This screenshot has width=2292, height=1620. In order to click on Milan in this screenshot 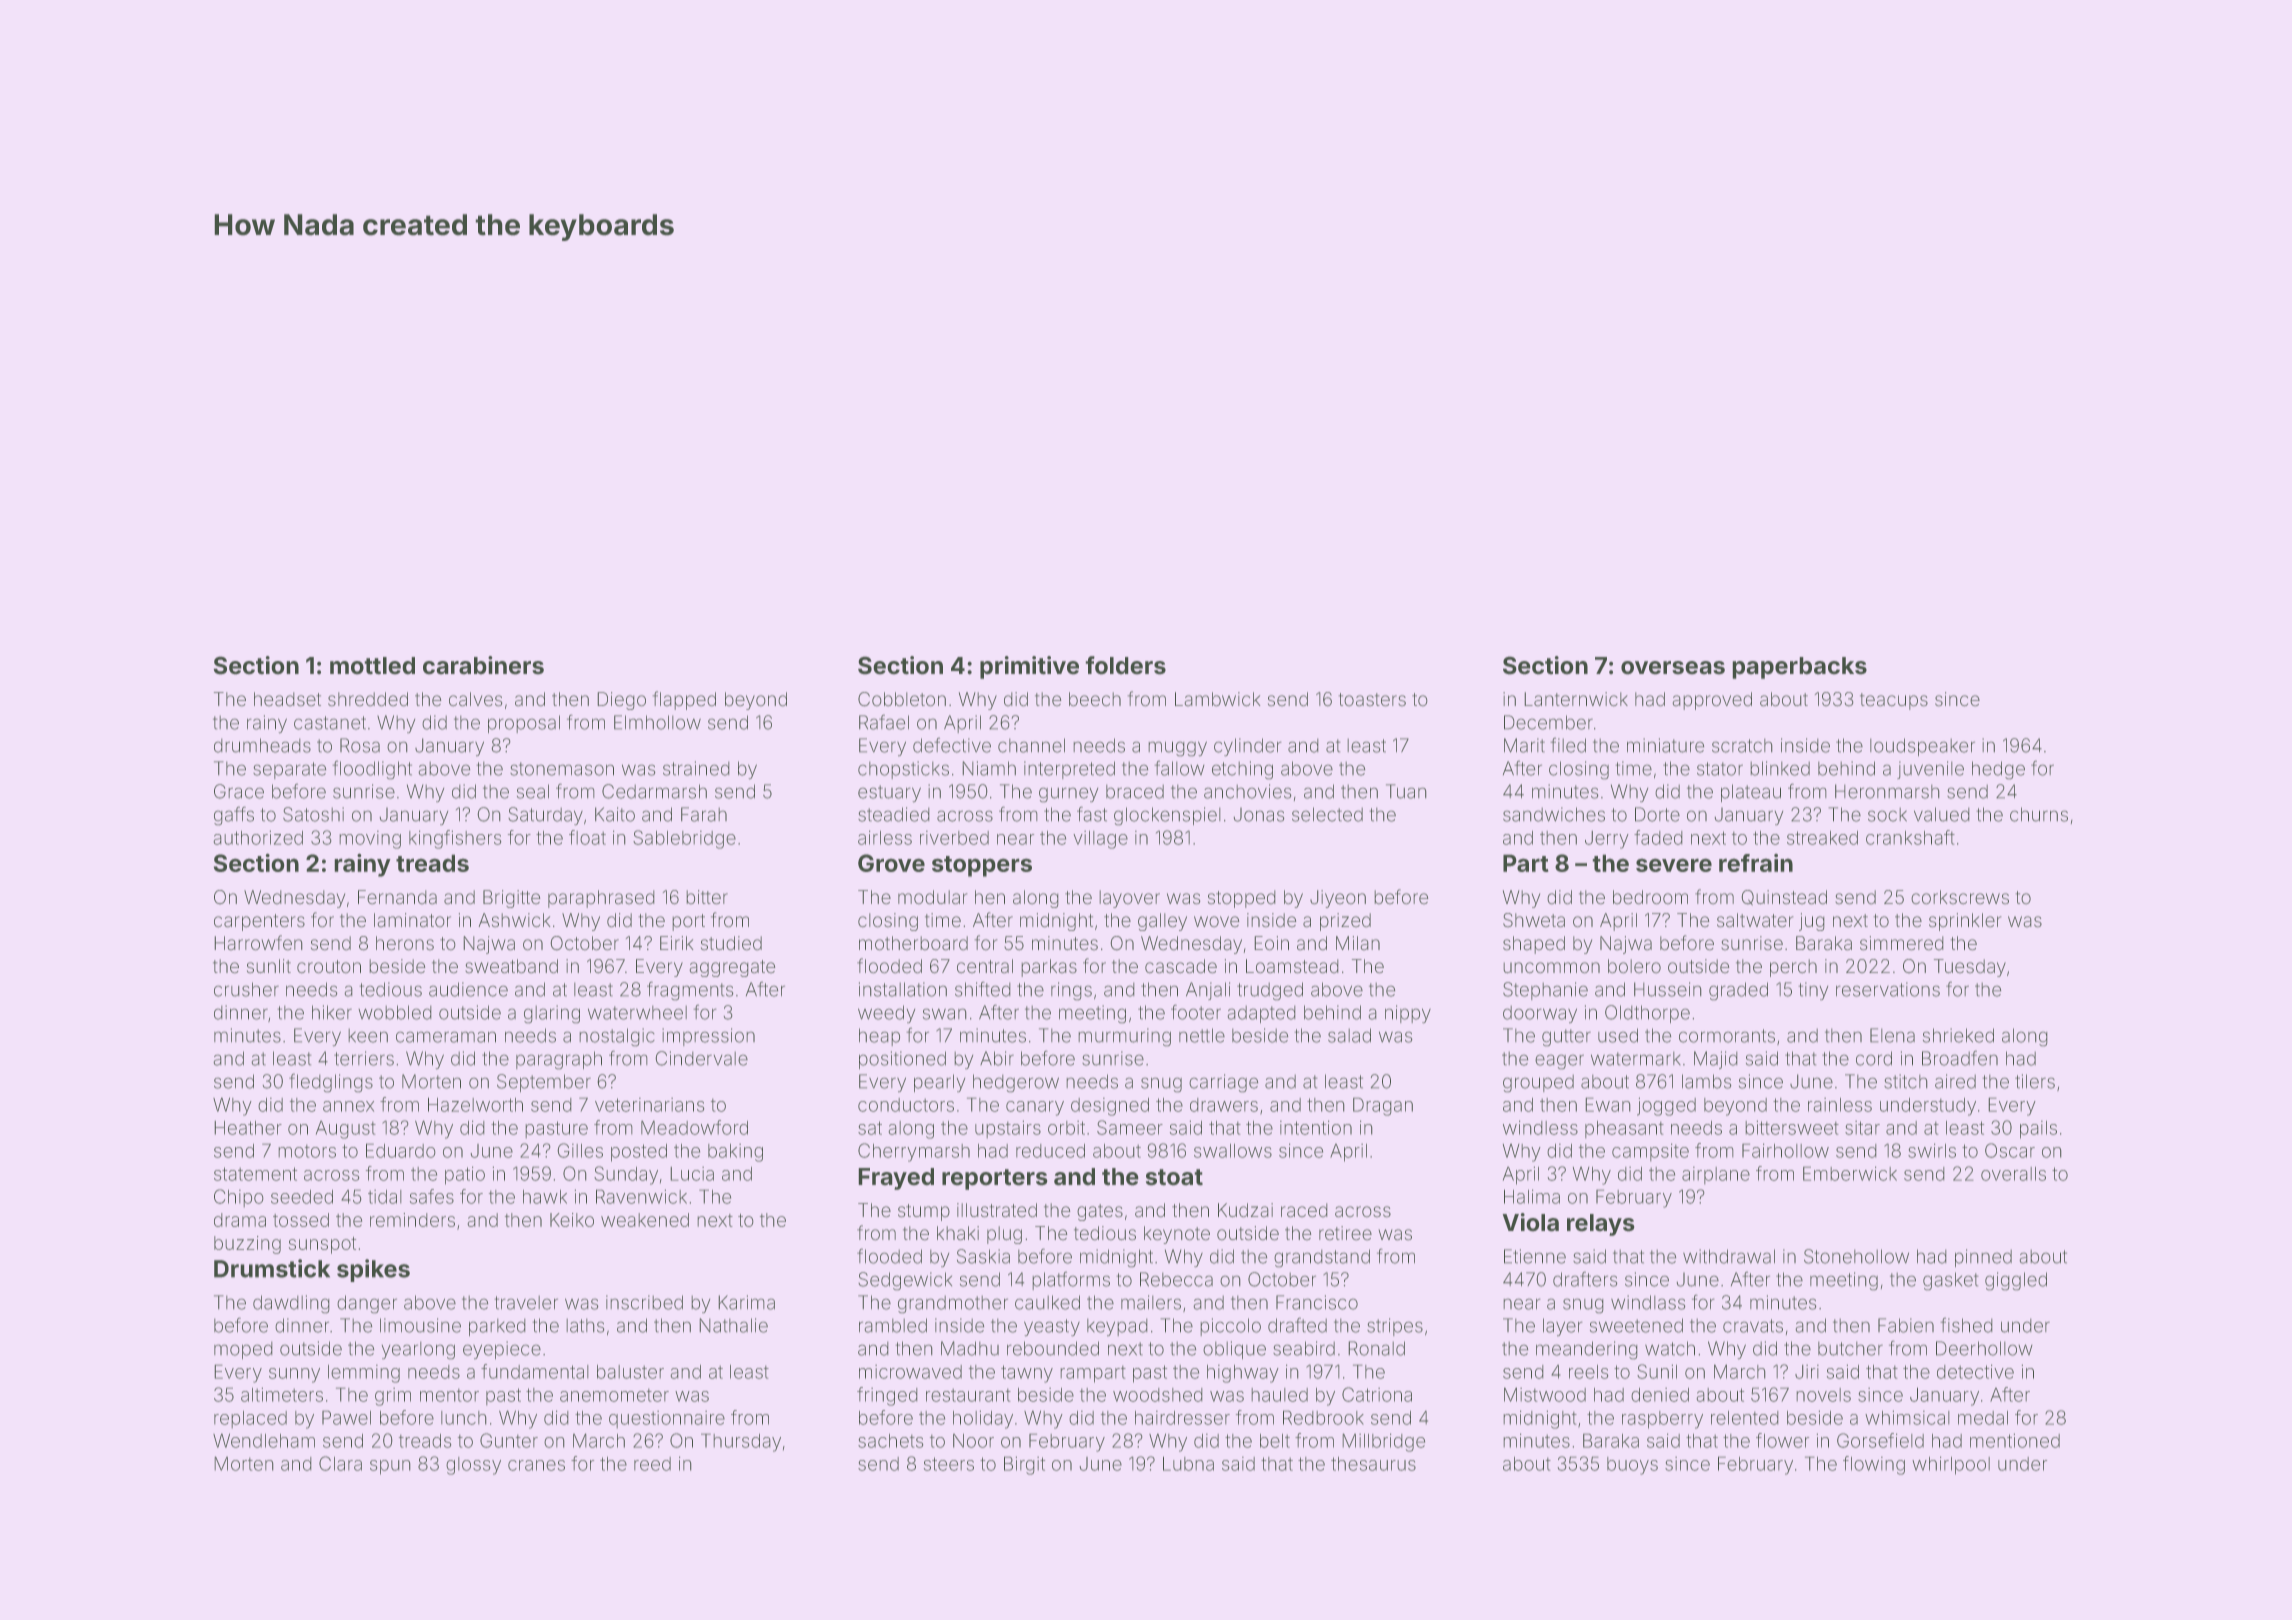, I will do `click(1358, 943)`.
